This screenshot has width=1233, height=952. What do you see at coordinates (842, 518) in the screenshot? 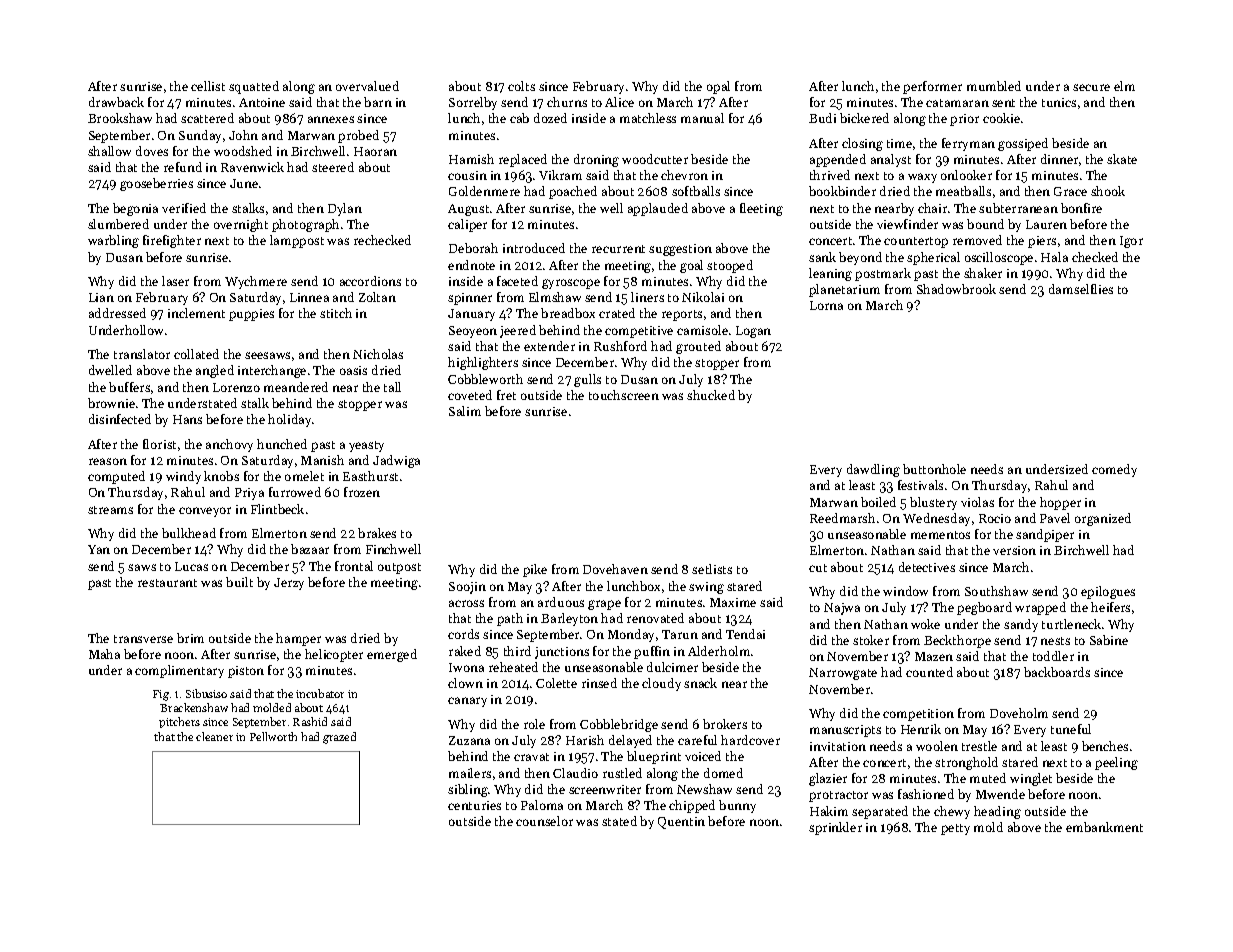
I see `Reedmarsh` at bounding box center [842, 518].
